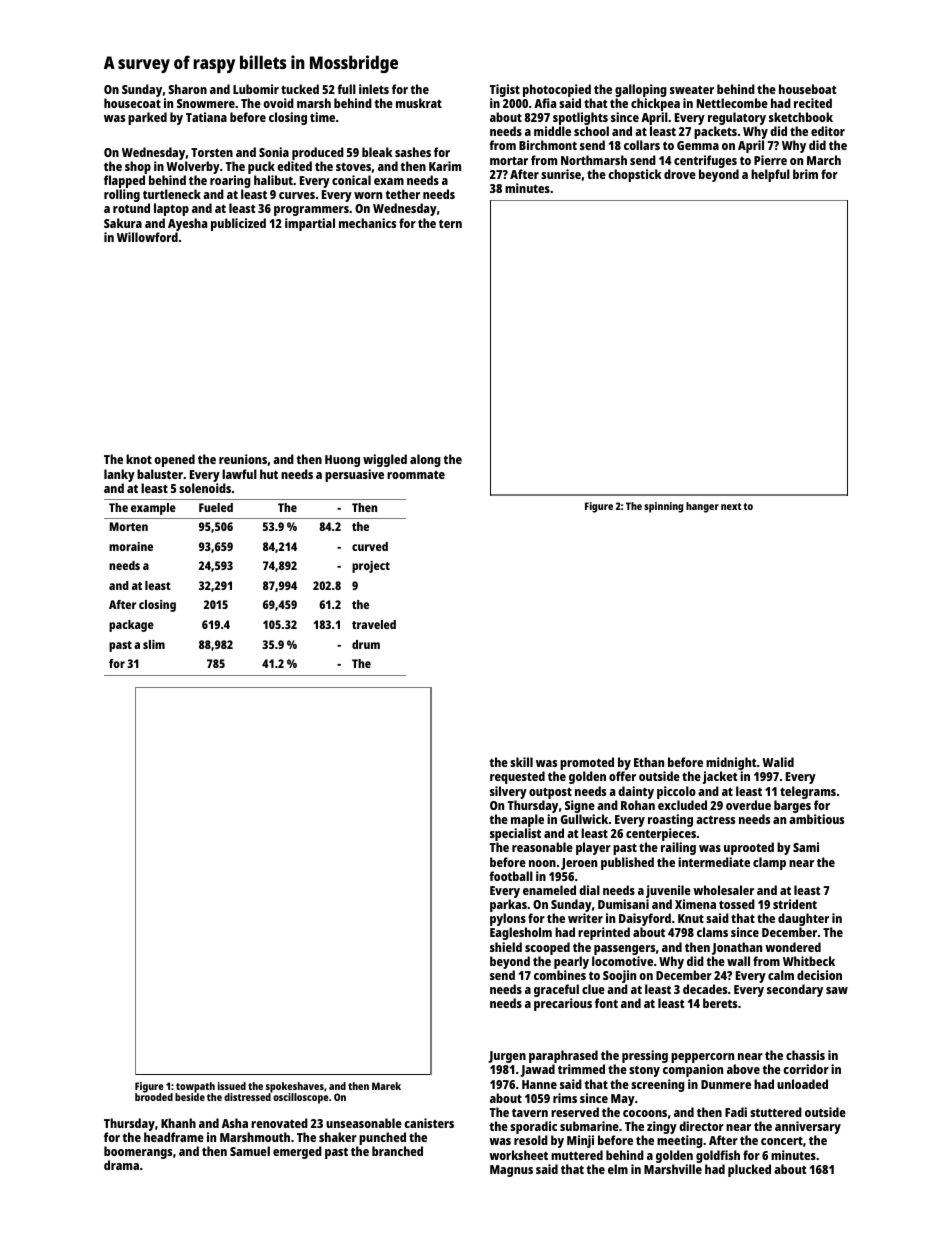  I want to click on traveled, so click(374, 624).
